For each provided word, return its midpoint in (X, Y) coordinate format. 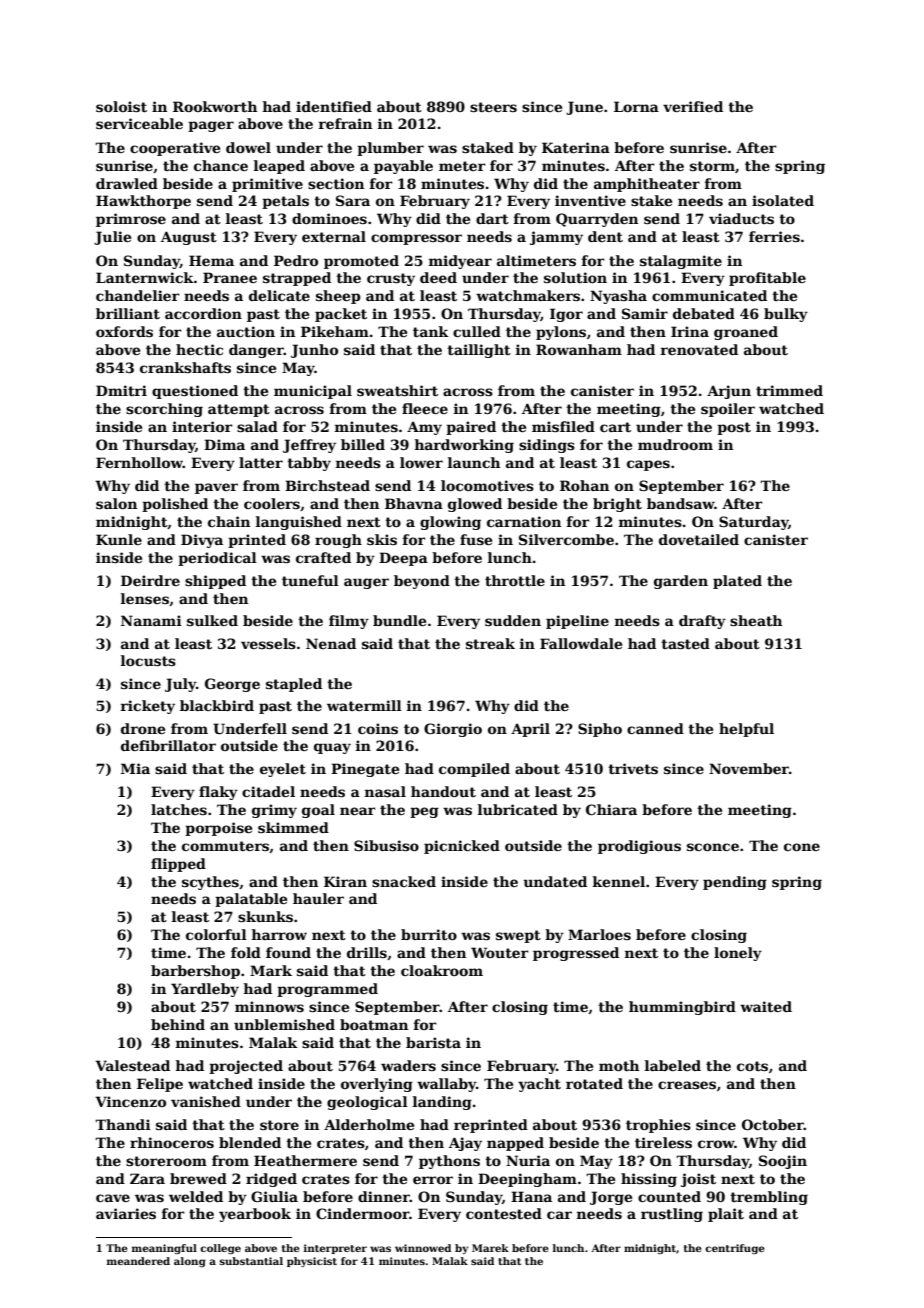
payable (403, 167)
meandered (138, 1261)
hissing (649, 1180)
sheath (756, 620)
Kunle (119, 539)
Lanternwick (145, 277)
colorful (216, 934)
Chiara (611, 809)
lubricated (518, 809)
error (433, 1180)
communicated (709, 295)
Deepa (403, 559)
